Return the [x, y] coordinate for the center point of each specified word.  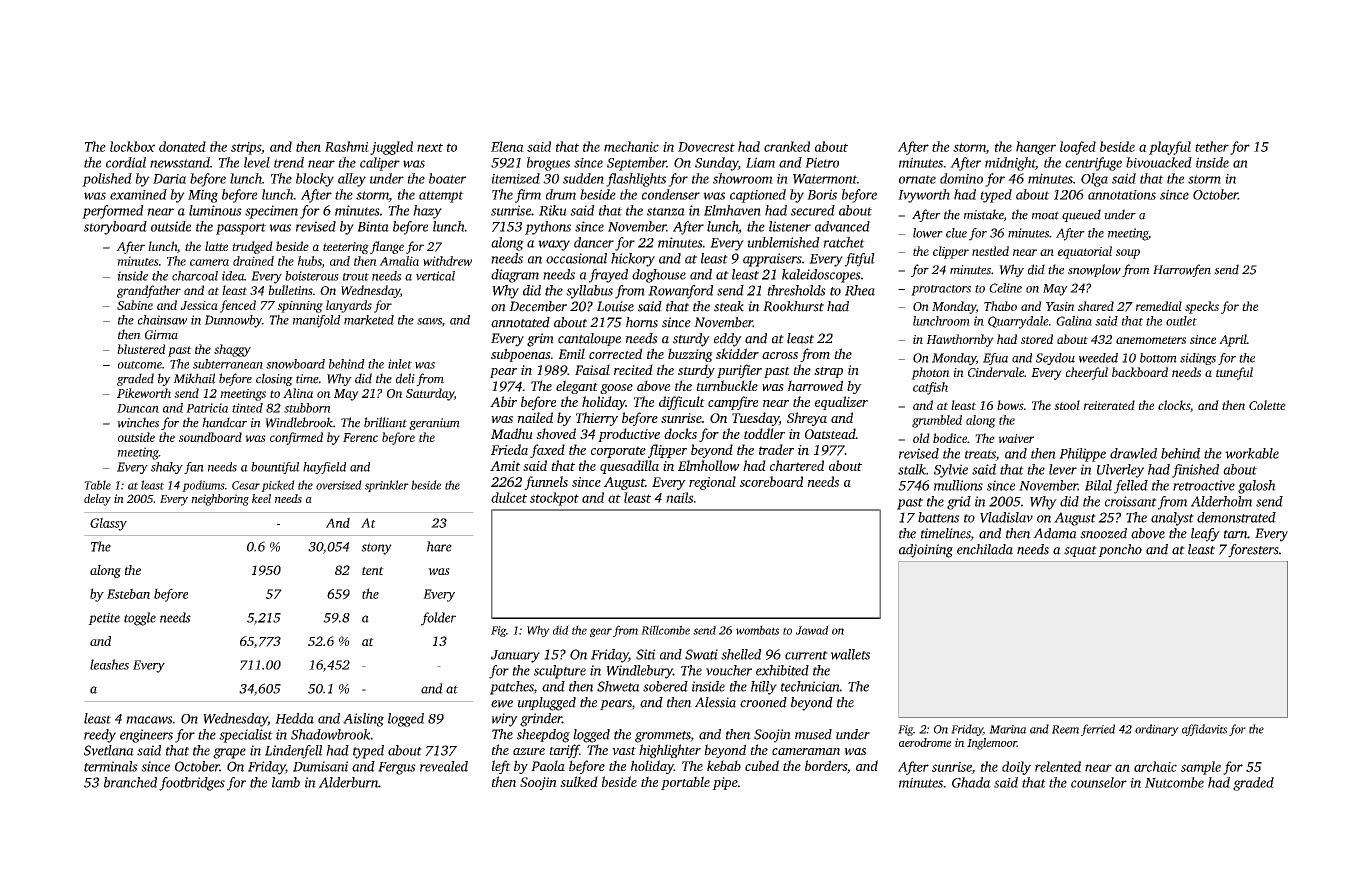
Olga [1094, 180]
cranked [787, 146]
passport [241, 229]
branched [130, 782]
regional [712, 483]
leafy [1205, 535]
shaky [167, 468]
